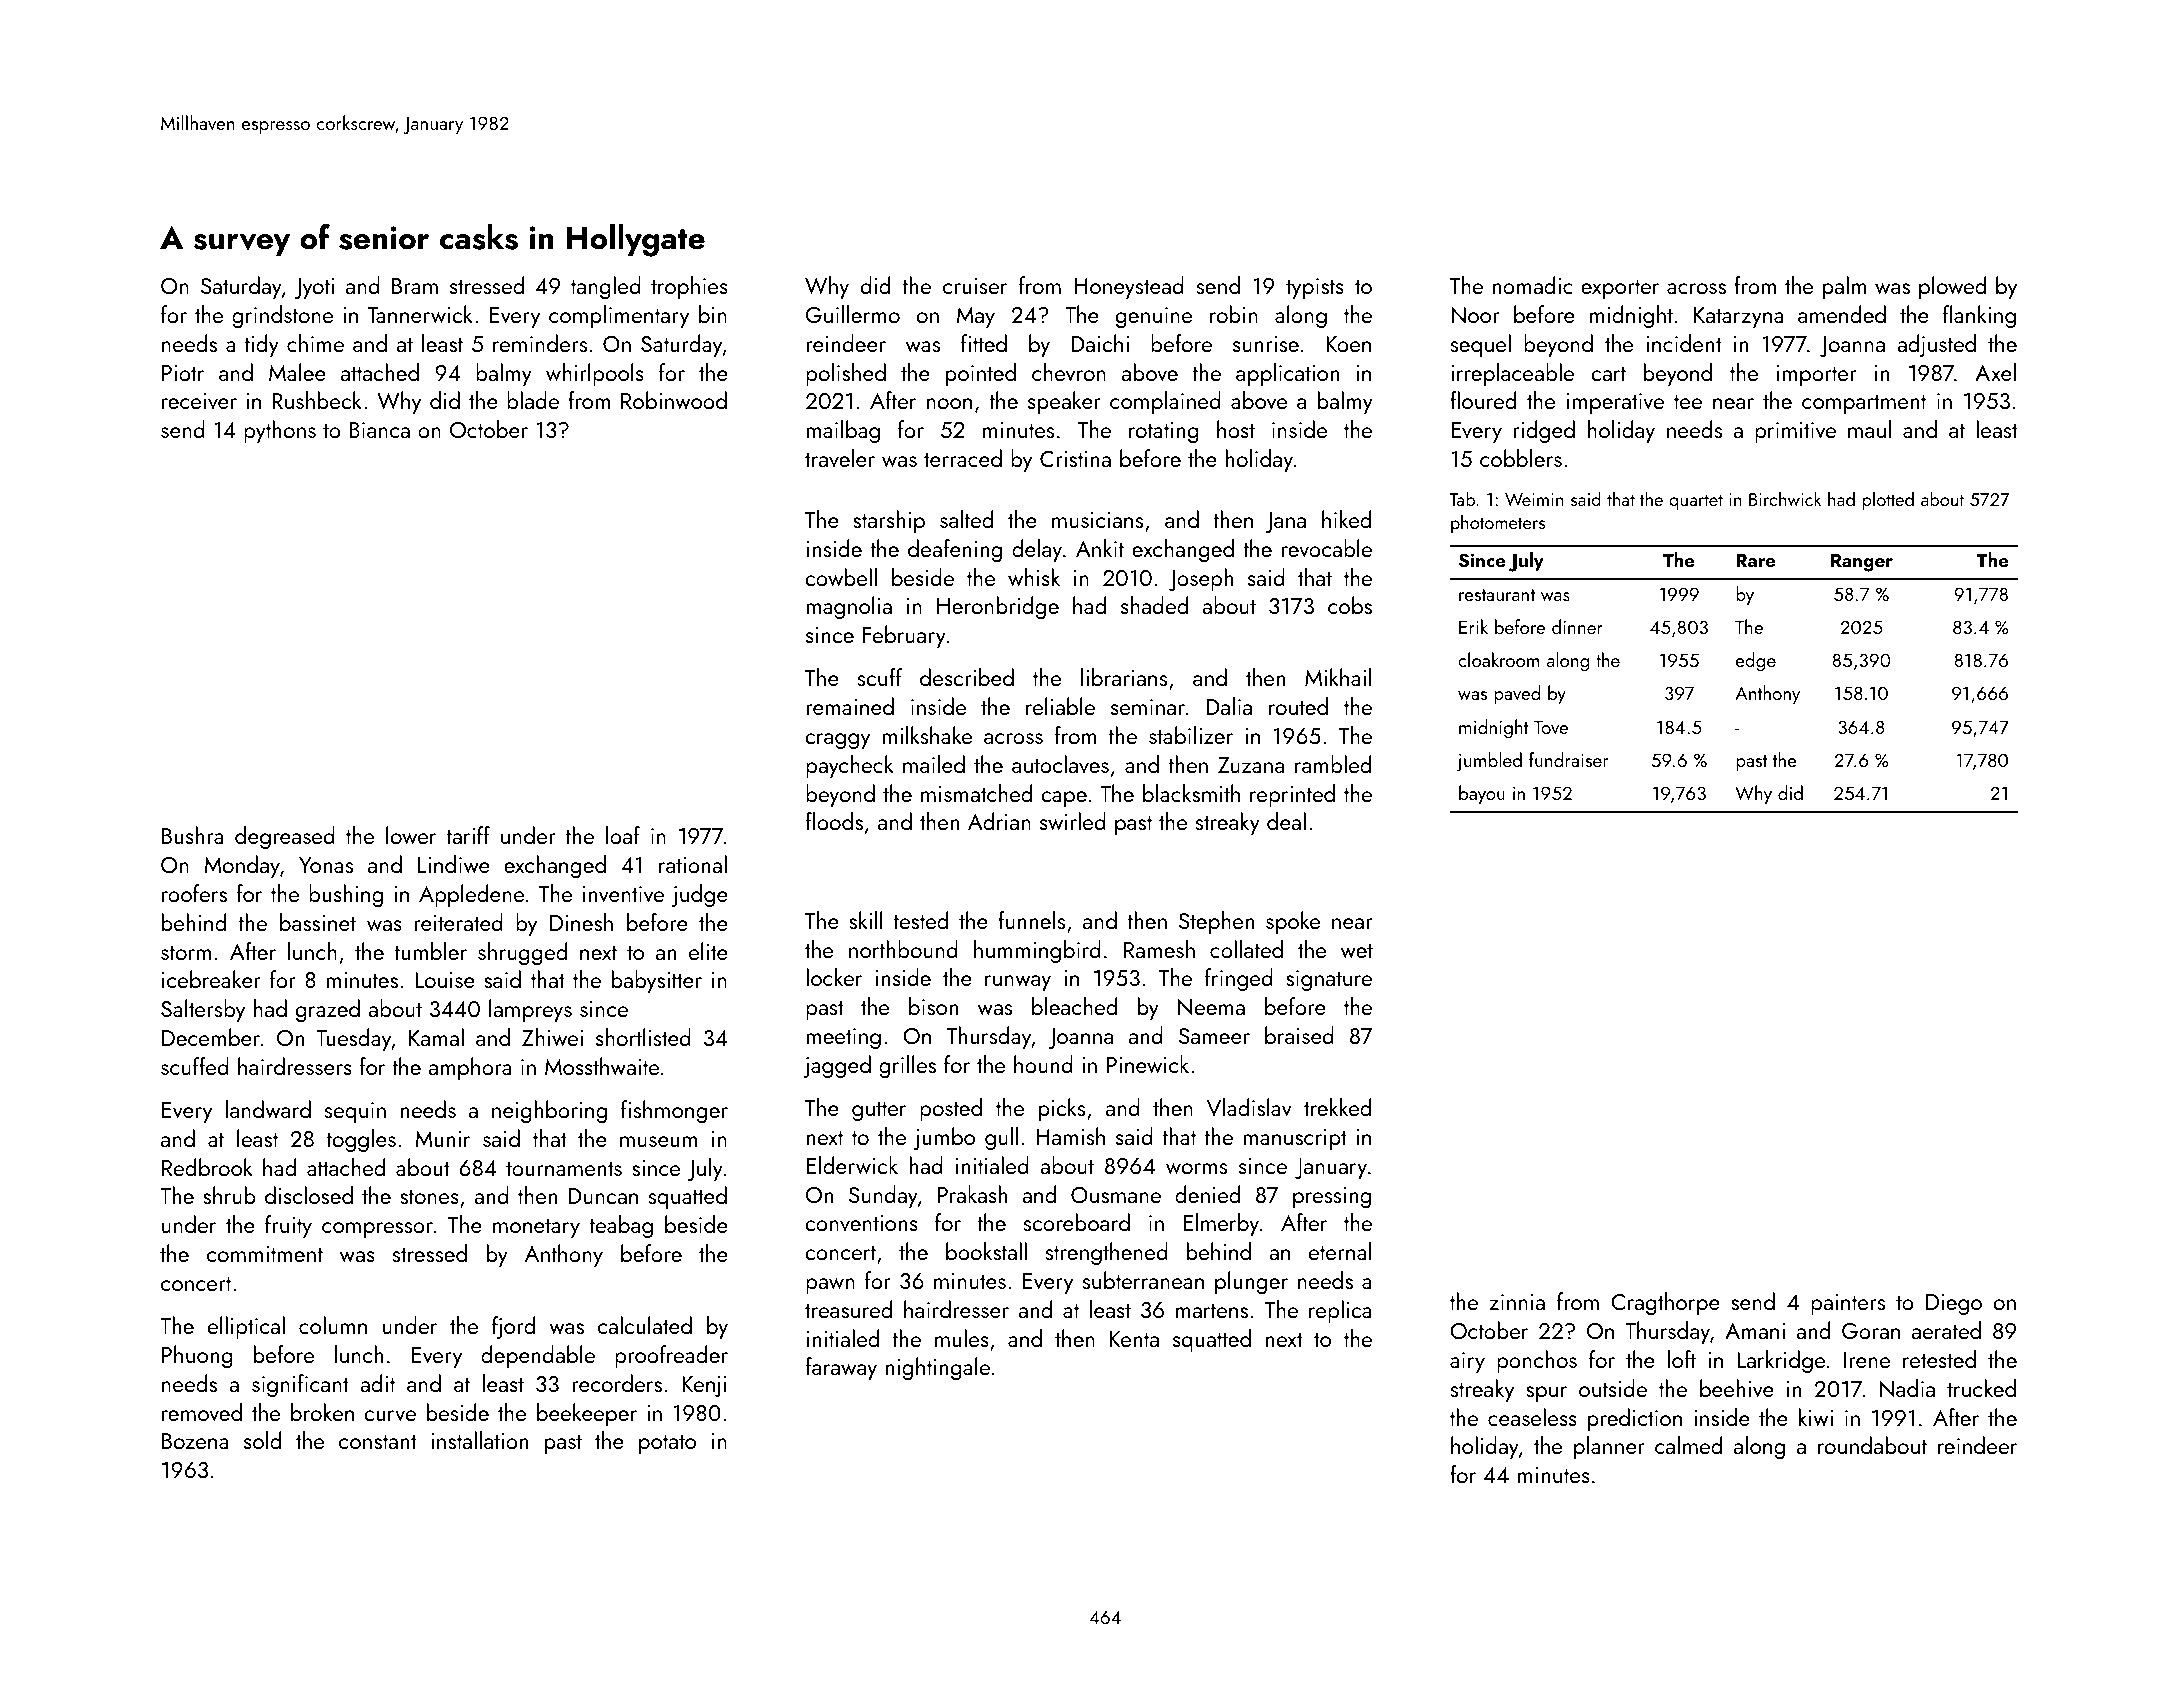 This screenshot has width=2178, height=1683. Describe the element at coordinates (883, 1196) in the screenshot. I see `Sunday` at that location.
